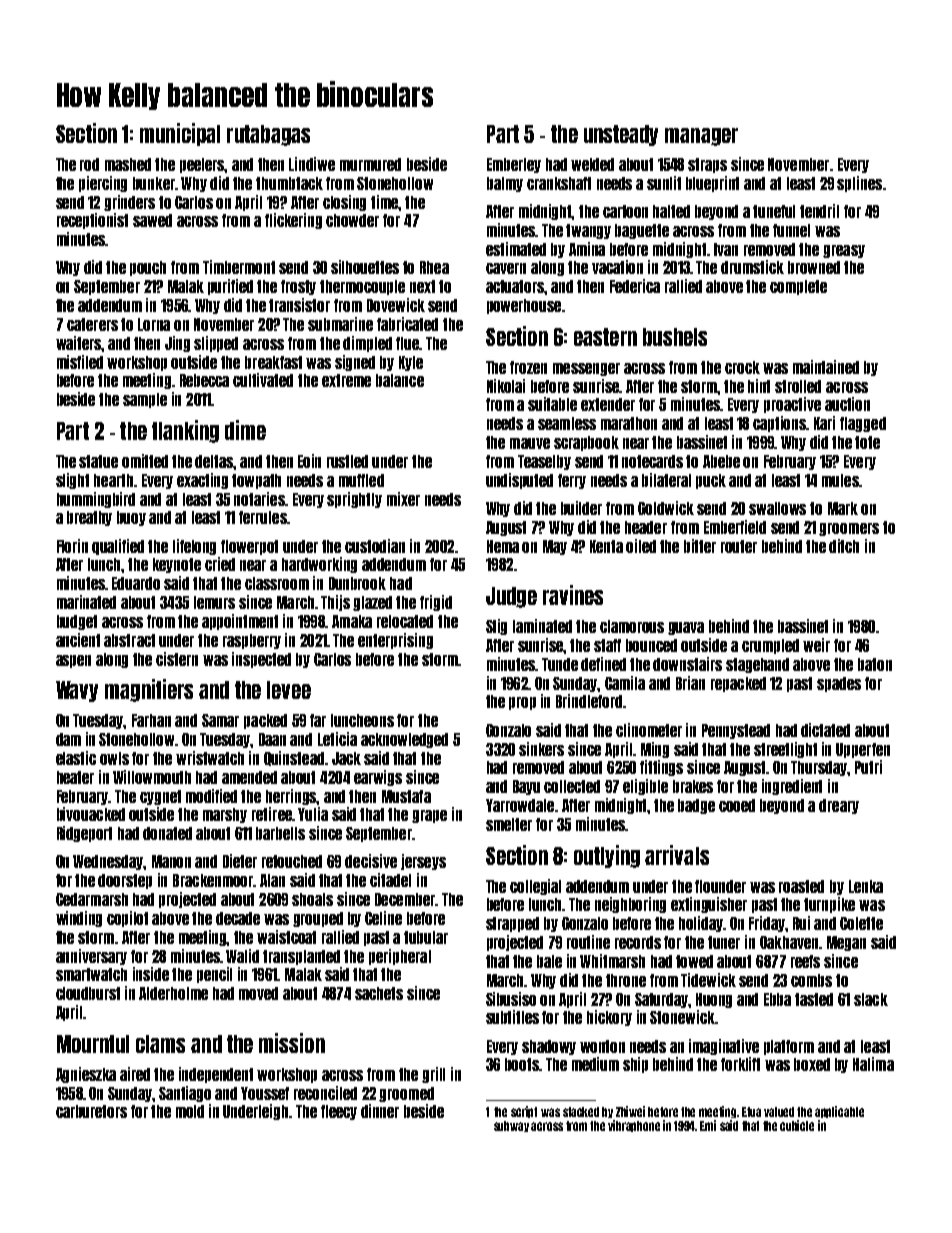  I want to click on ravines, so click(573, 595).
